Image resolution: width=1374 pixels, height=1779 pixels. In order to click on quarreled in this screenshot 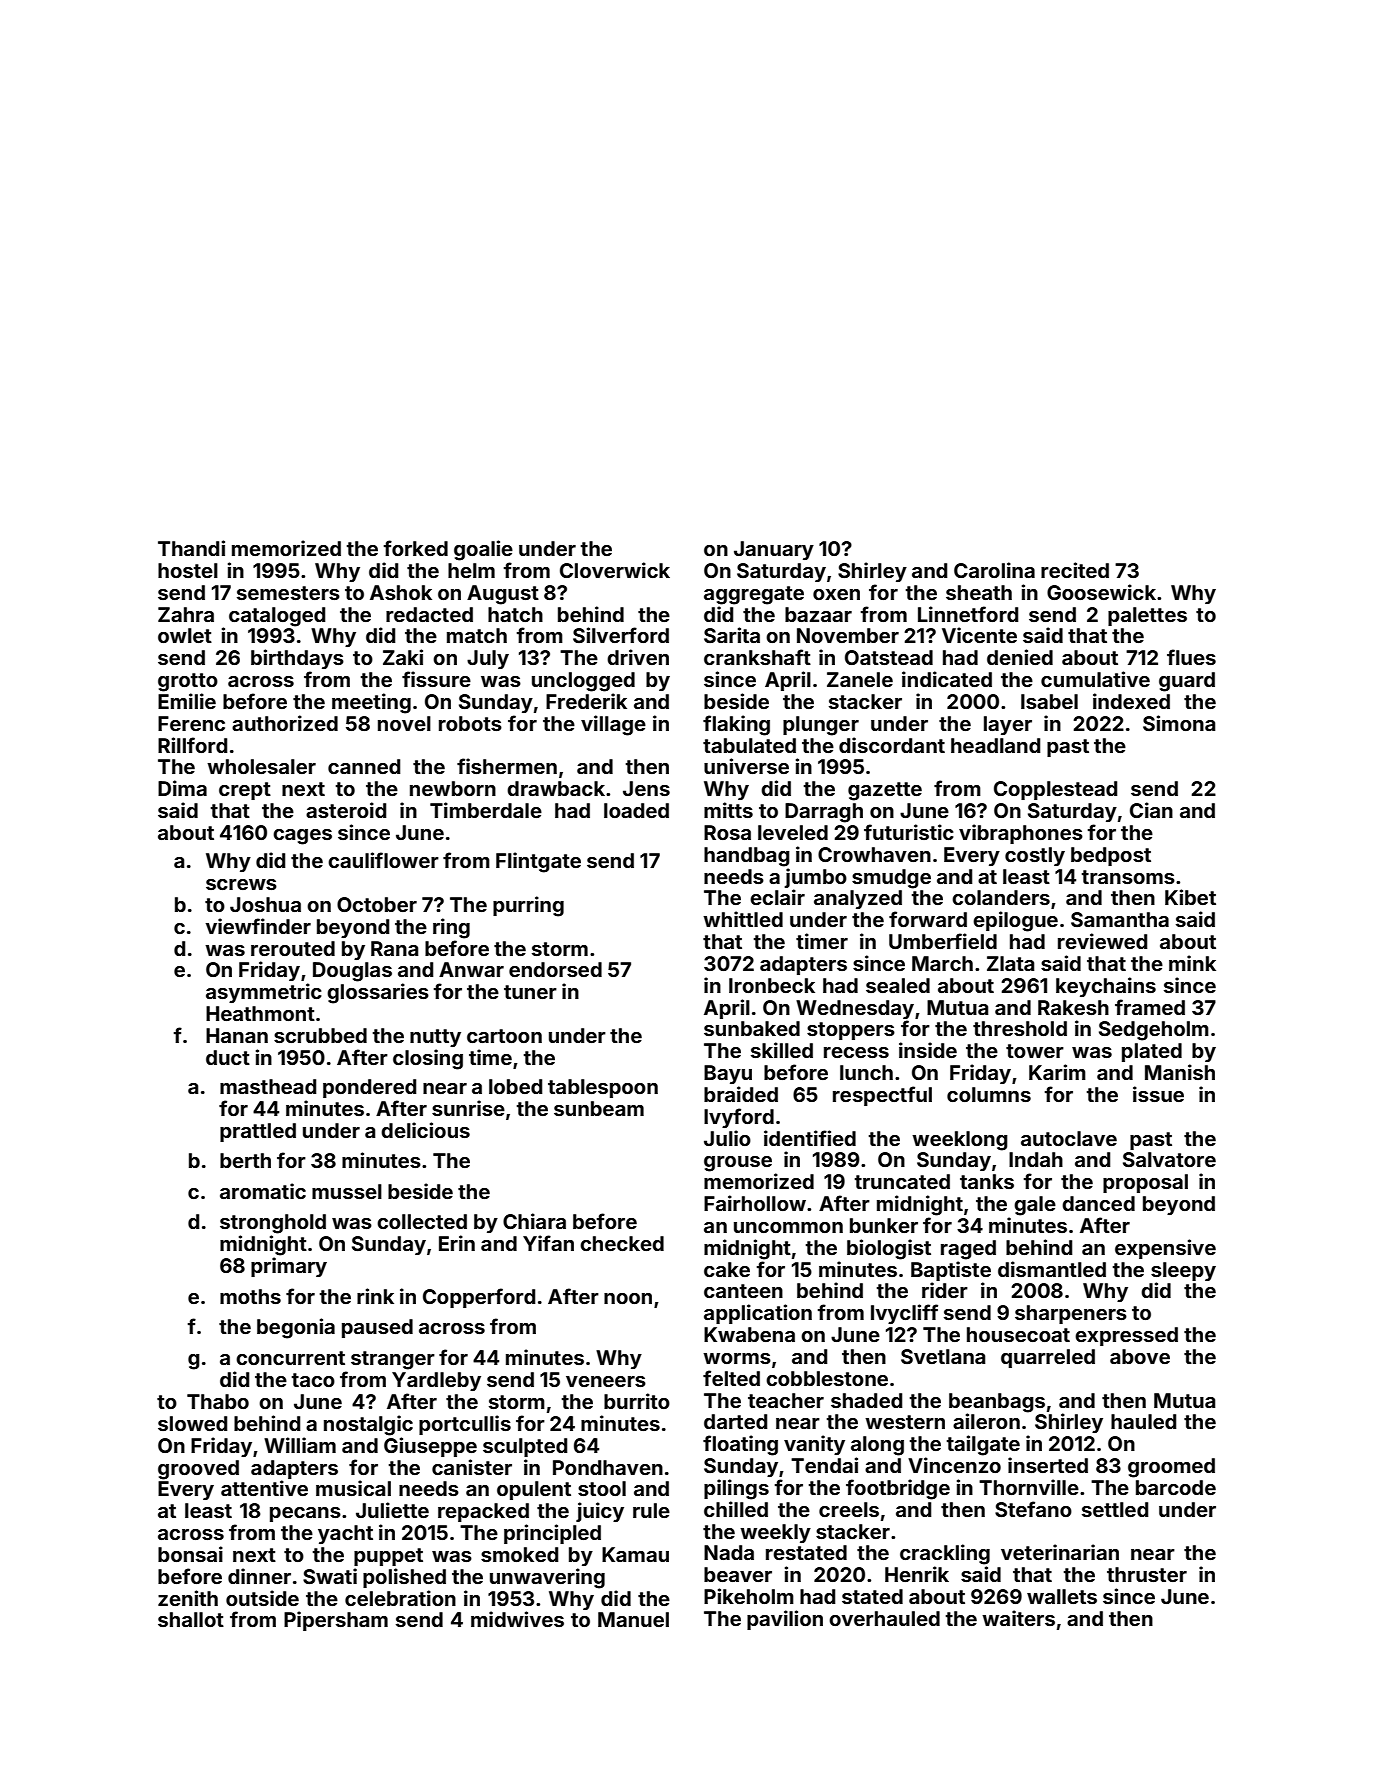, I will do `click(1048, 1358)`.
